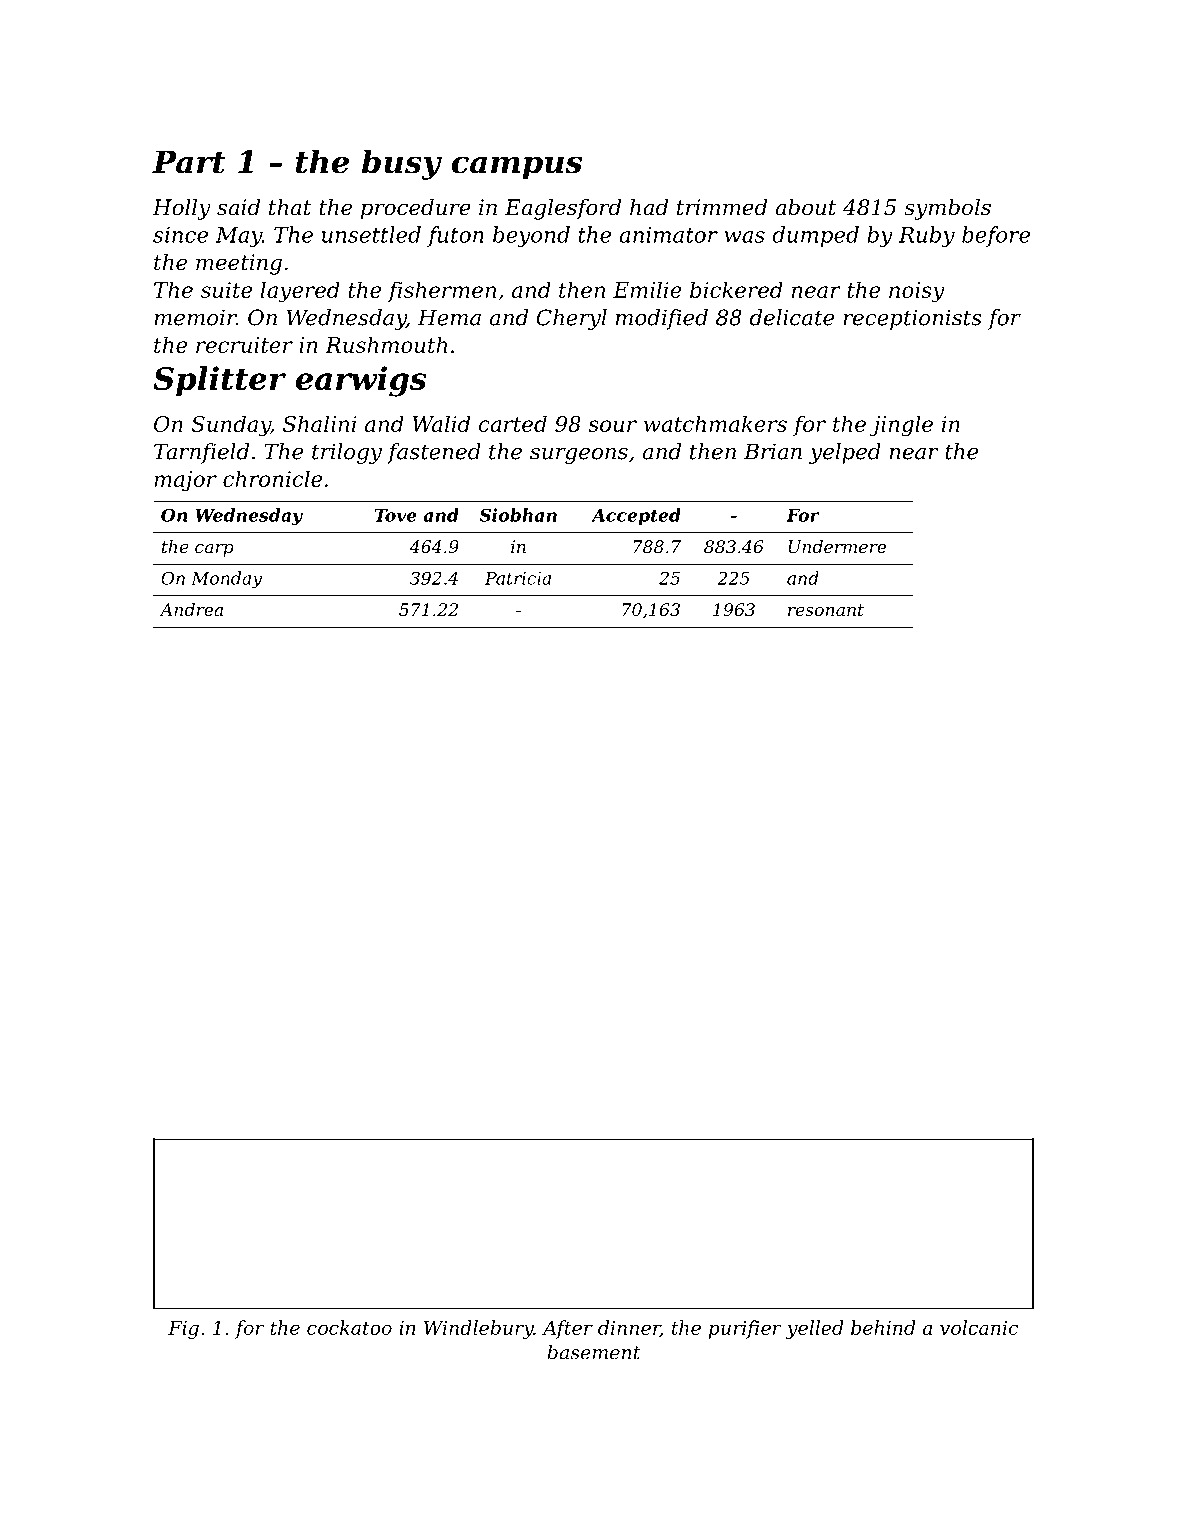  I want to click on resonant, so click(826, 610).
